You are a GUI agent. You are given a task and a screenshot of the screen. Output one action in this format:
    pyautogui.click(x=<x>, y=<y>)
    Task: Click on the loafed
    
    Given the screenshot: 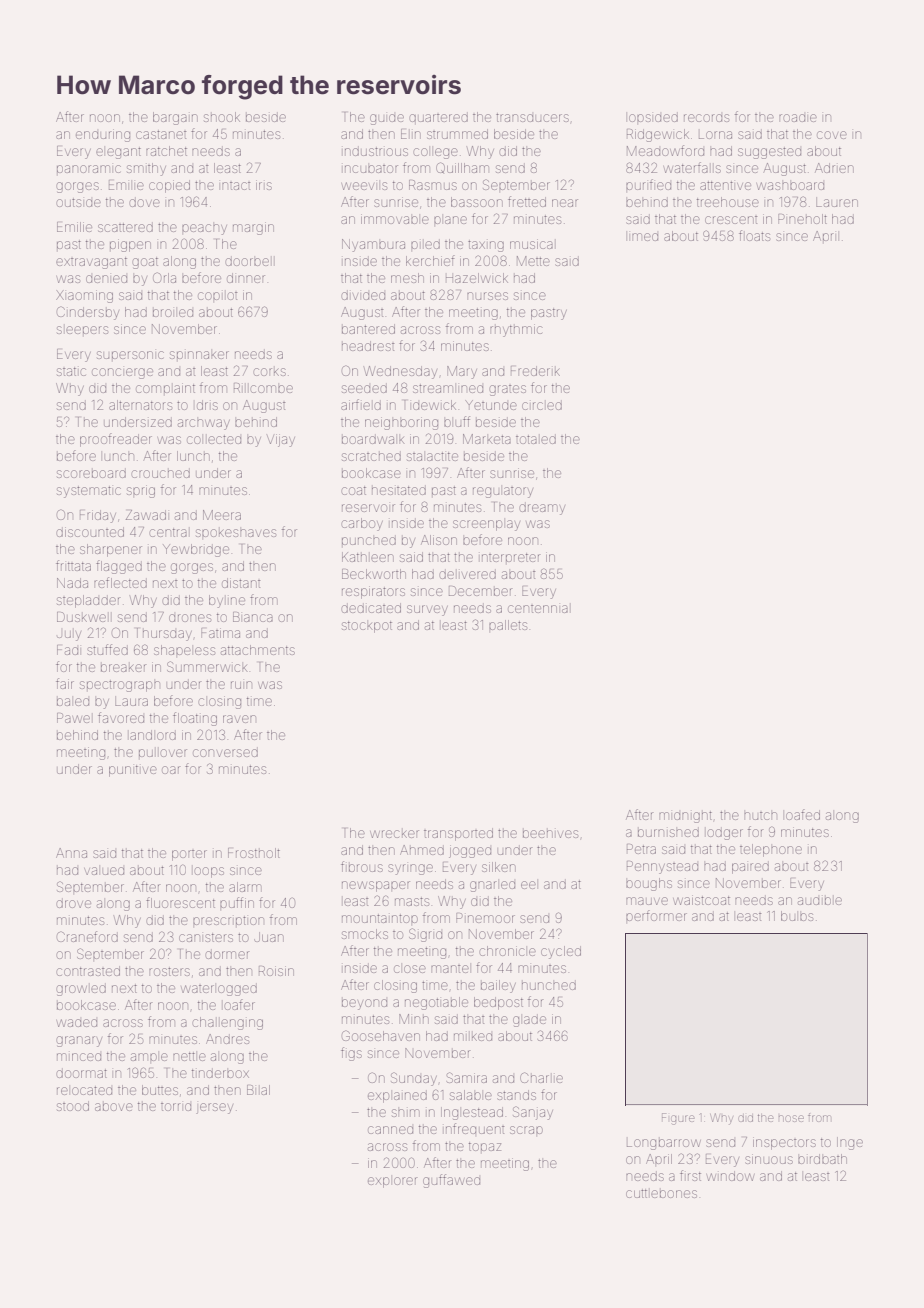 What is the action you would take?
    pyautogui.click(x=801, y=814)
